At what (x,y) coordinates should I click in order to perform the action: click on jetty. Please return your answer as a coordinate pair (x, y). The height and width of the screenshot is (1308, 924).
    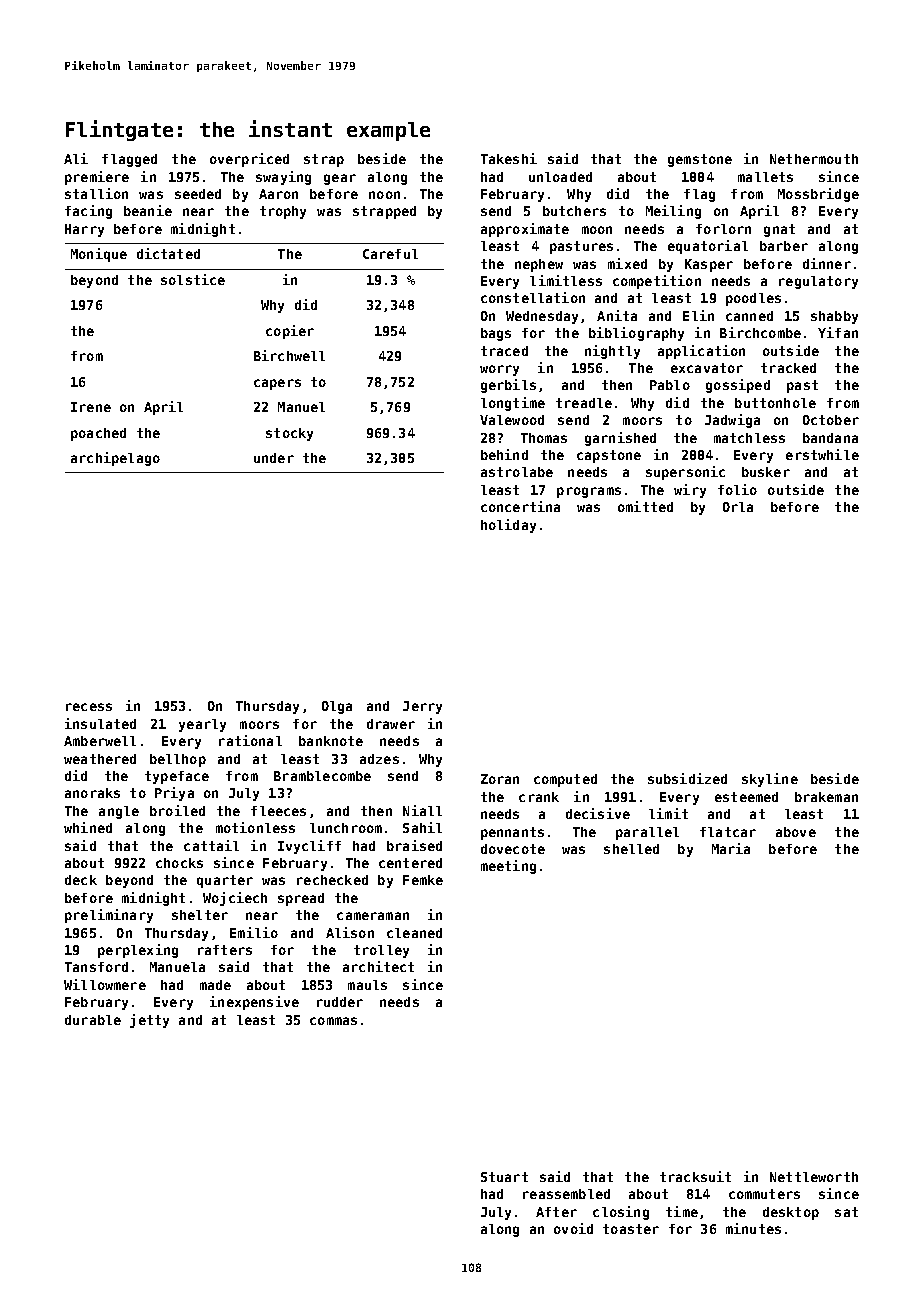
    Looking at the image, I should click on (149, 1021).
